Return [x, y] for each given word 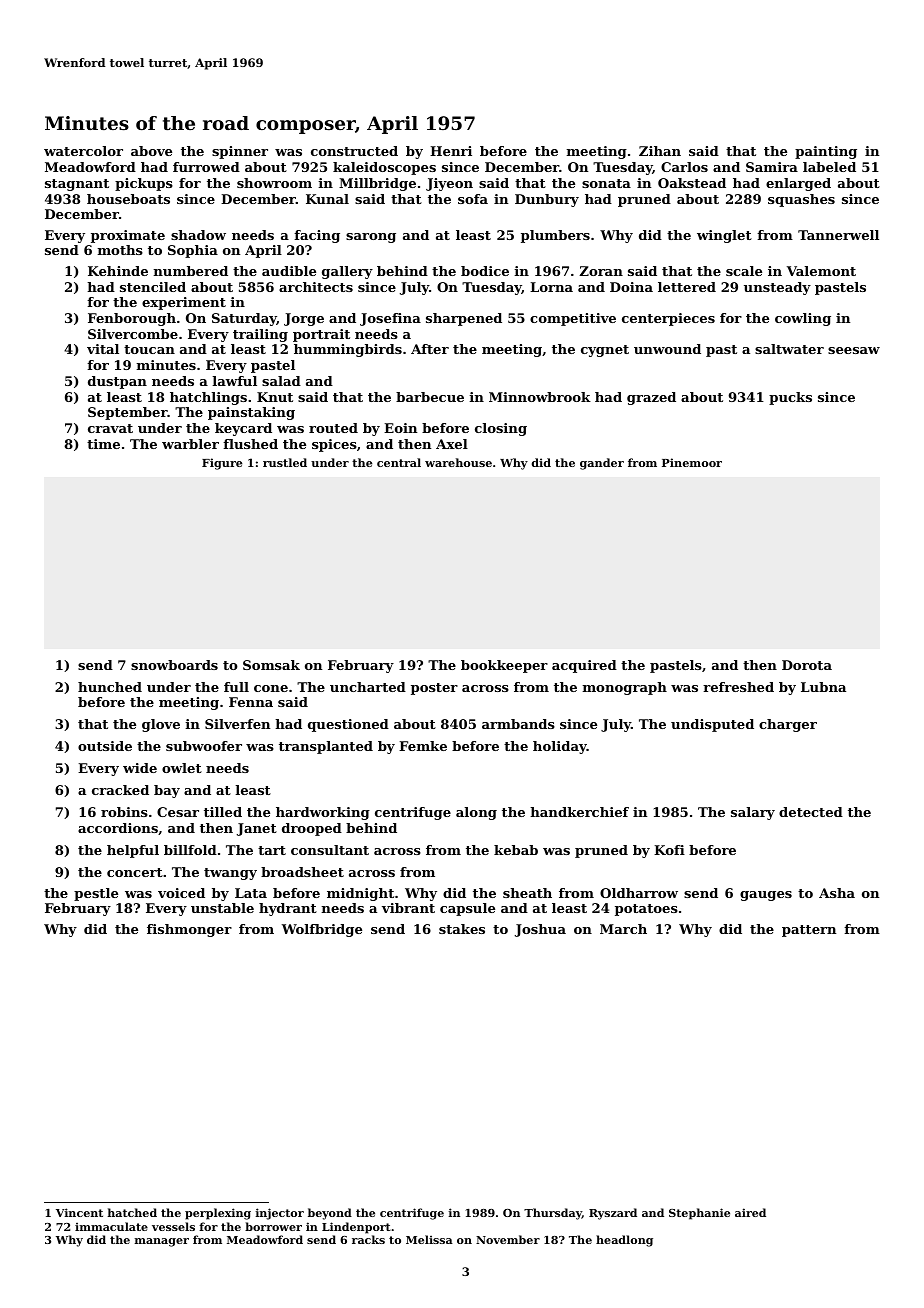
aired [750, 1212]
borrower [273, 1226]
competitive [573, 319]
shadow [198, 235]
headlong [624, 1241]
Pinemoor [692, 462]
